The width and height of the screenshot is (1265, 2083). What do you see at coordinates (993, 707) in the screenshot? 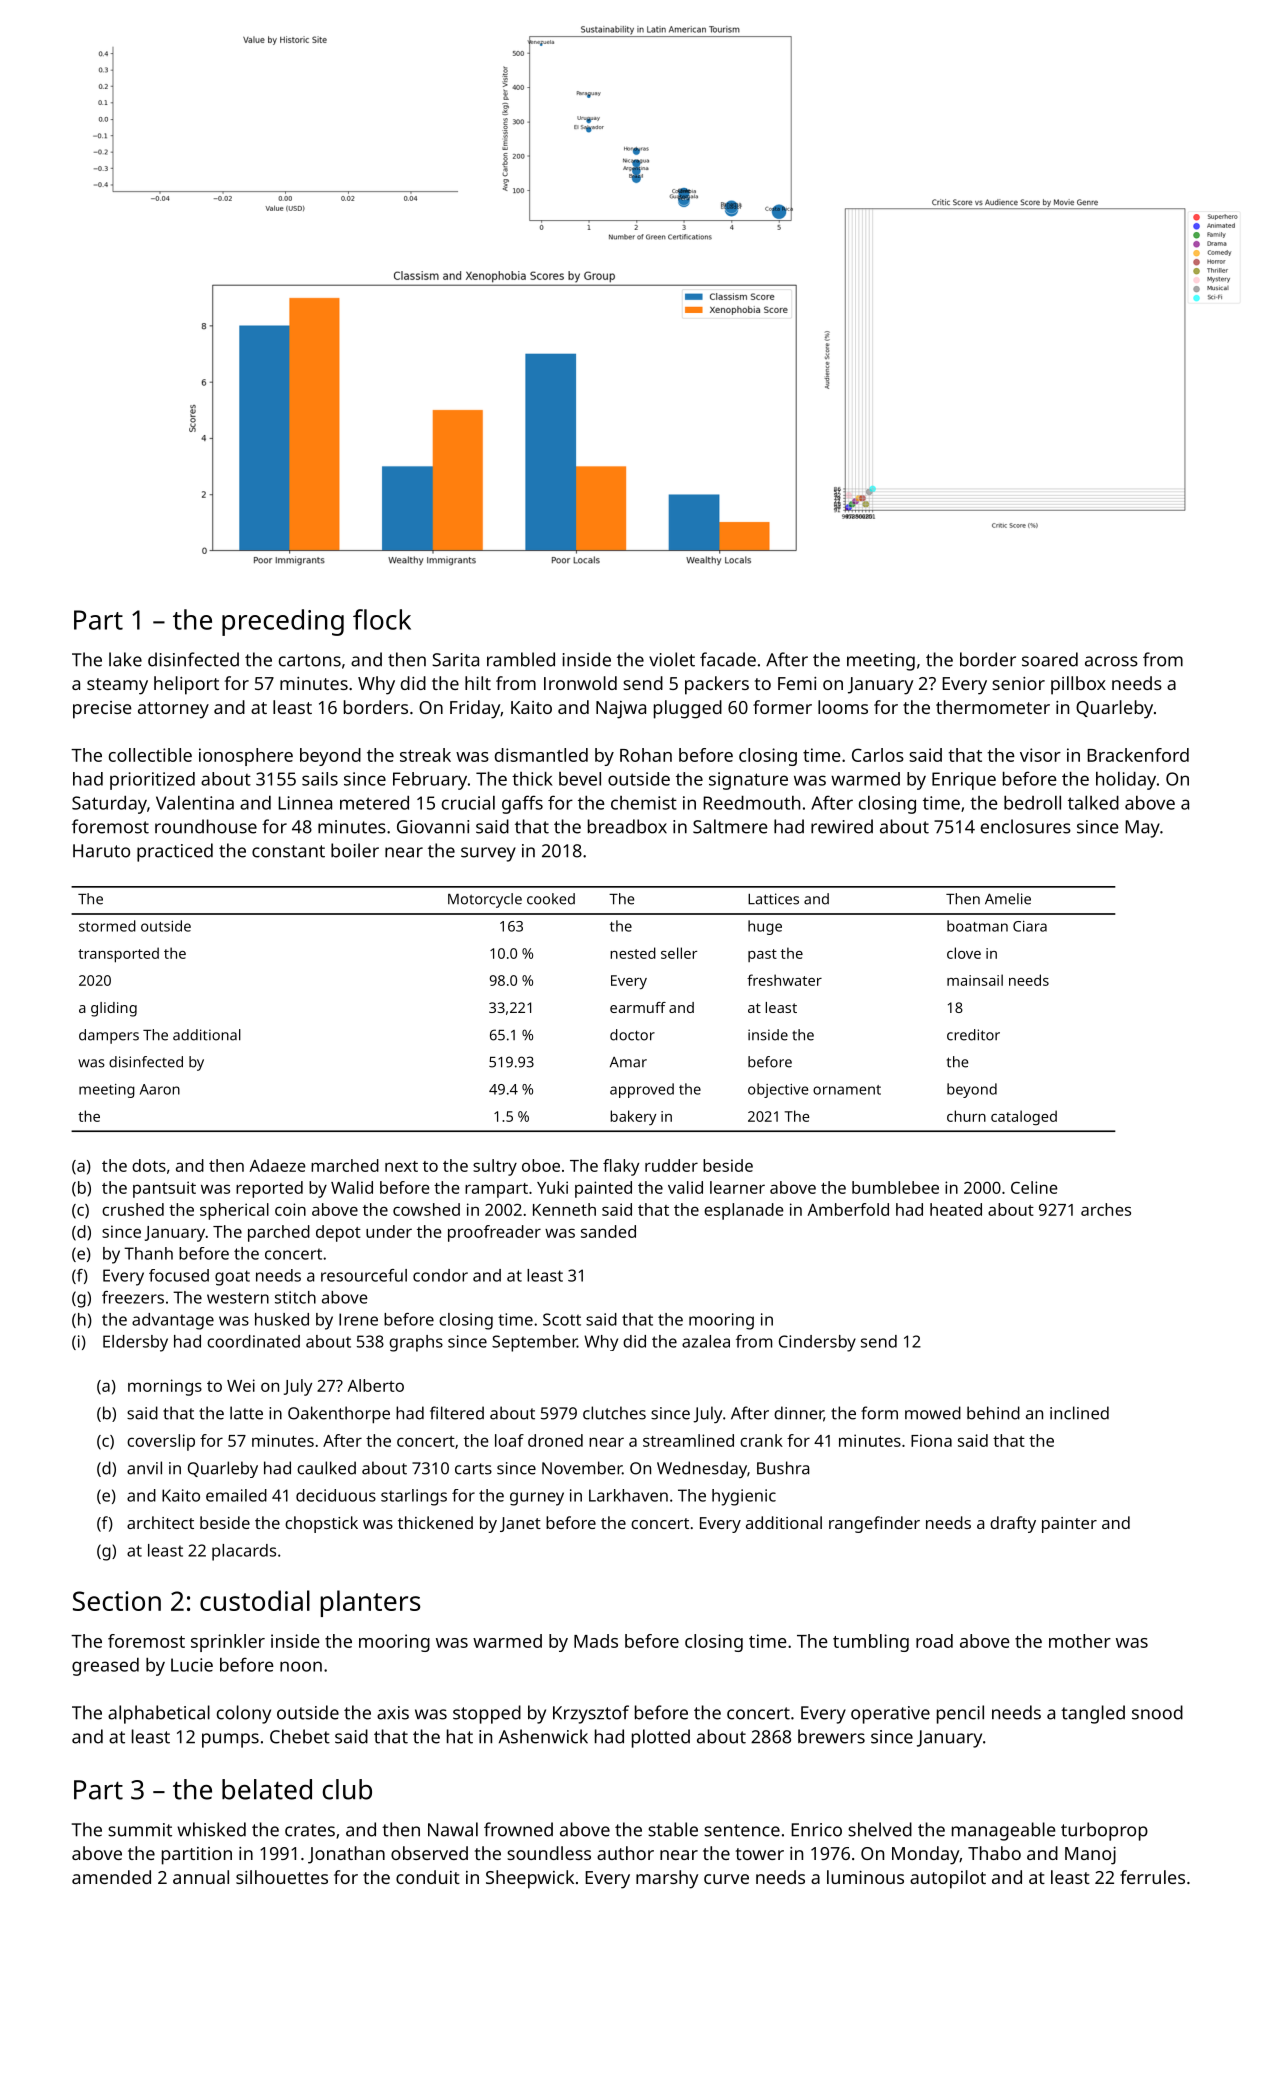
I see `thermometer` at bounding box center [993, 707].
